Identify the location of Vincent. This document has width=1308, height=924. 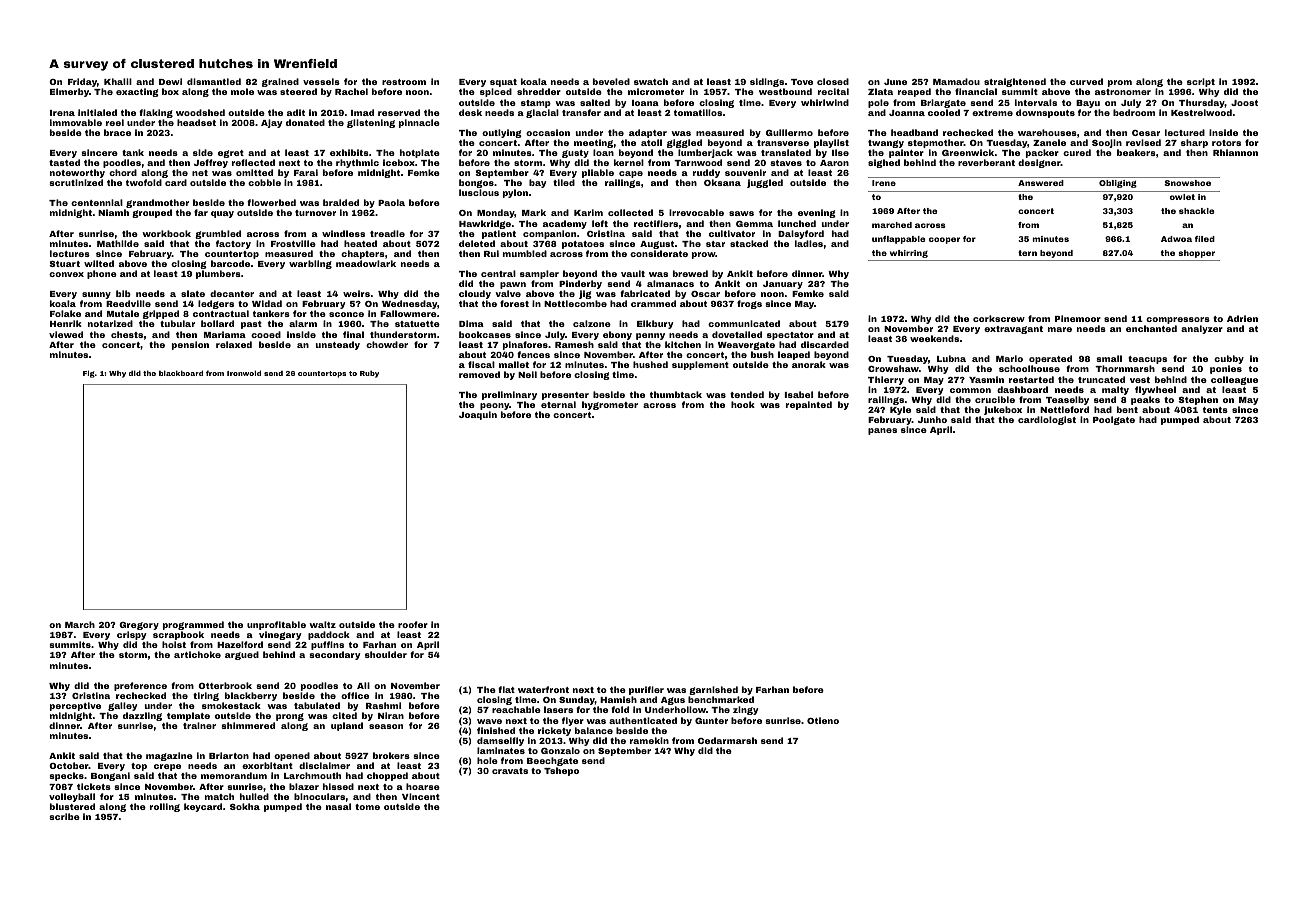
(421, 796).
